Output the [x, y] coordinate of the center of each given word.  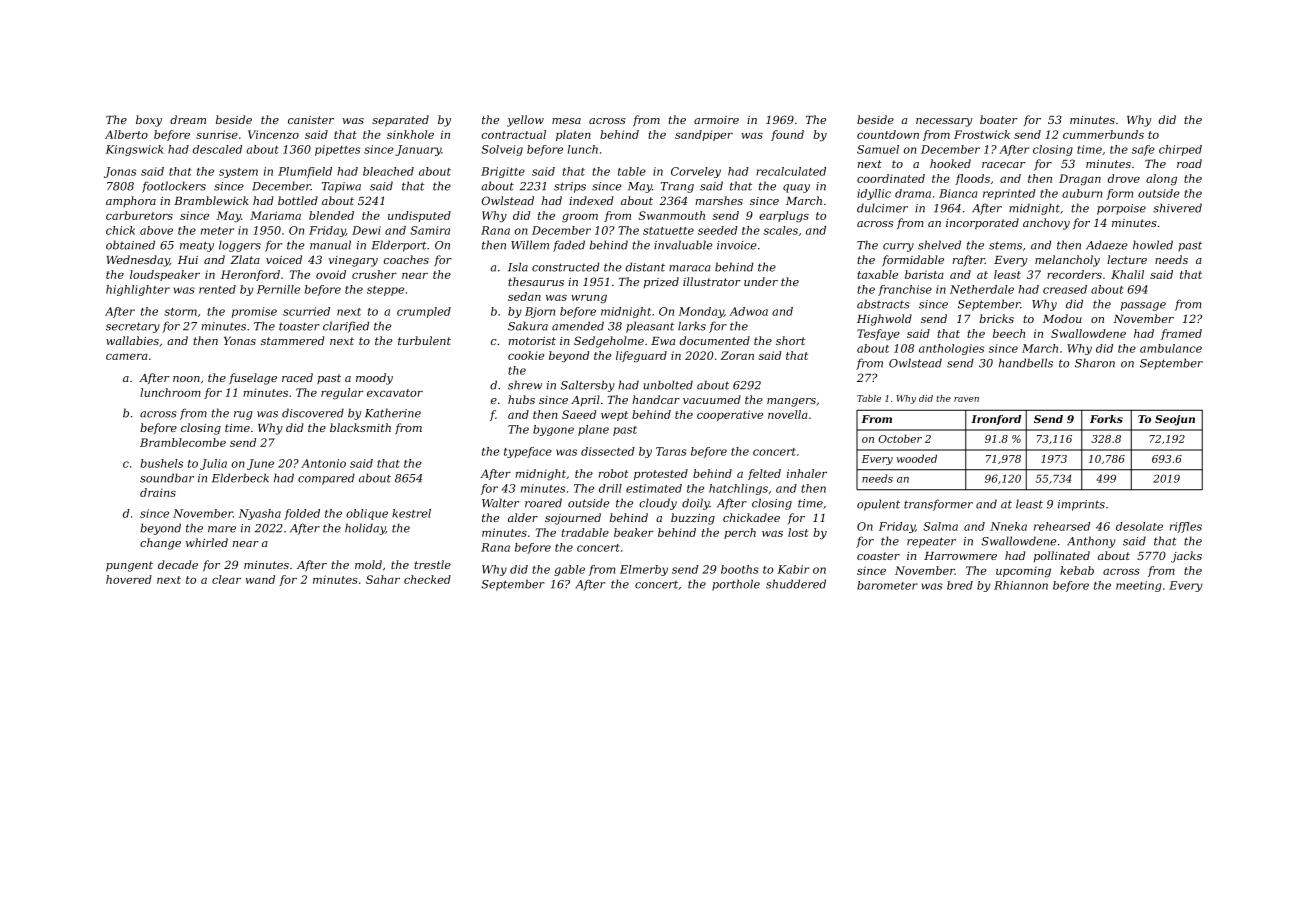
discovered [313, 413]
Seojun [1175, 420]
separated [400, 121]
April [585, 400]
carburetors [139, 215]
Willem [530, 245]
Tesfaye [878, 334]
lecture [1127, 259]
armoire [716, 120]
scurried [306, 311]
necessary [944, 122]
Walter [500, 503]
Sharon [1095, 363]
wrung [589, 299]
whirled [207, 542]
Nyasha [260, 514]
